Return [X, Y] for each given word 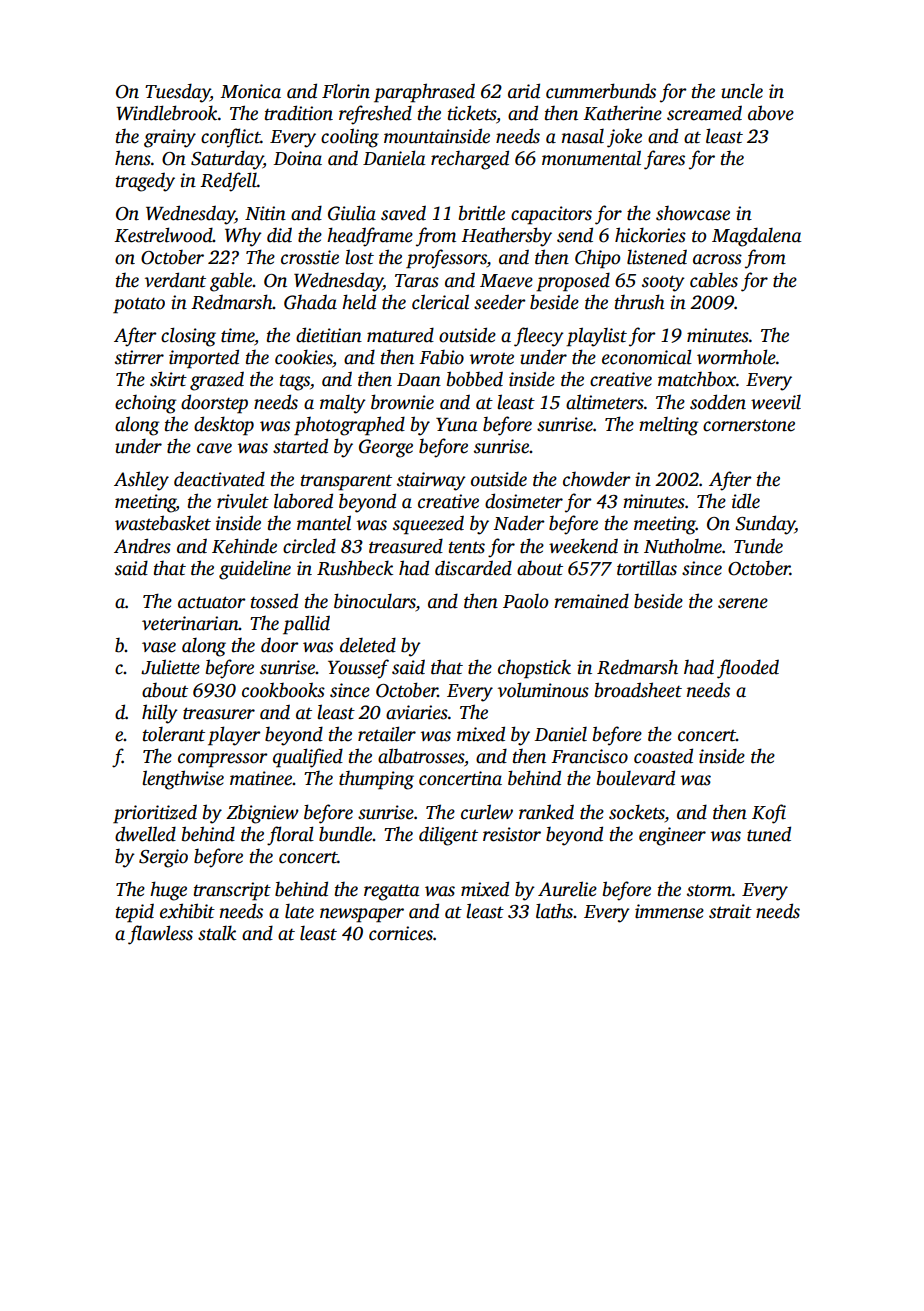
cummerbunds [601, 91]
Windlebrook [167, 113]
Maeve [506, 281]
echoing [145, 404]
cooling [350, 138]
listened [657, 257]
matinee [261, 778]
